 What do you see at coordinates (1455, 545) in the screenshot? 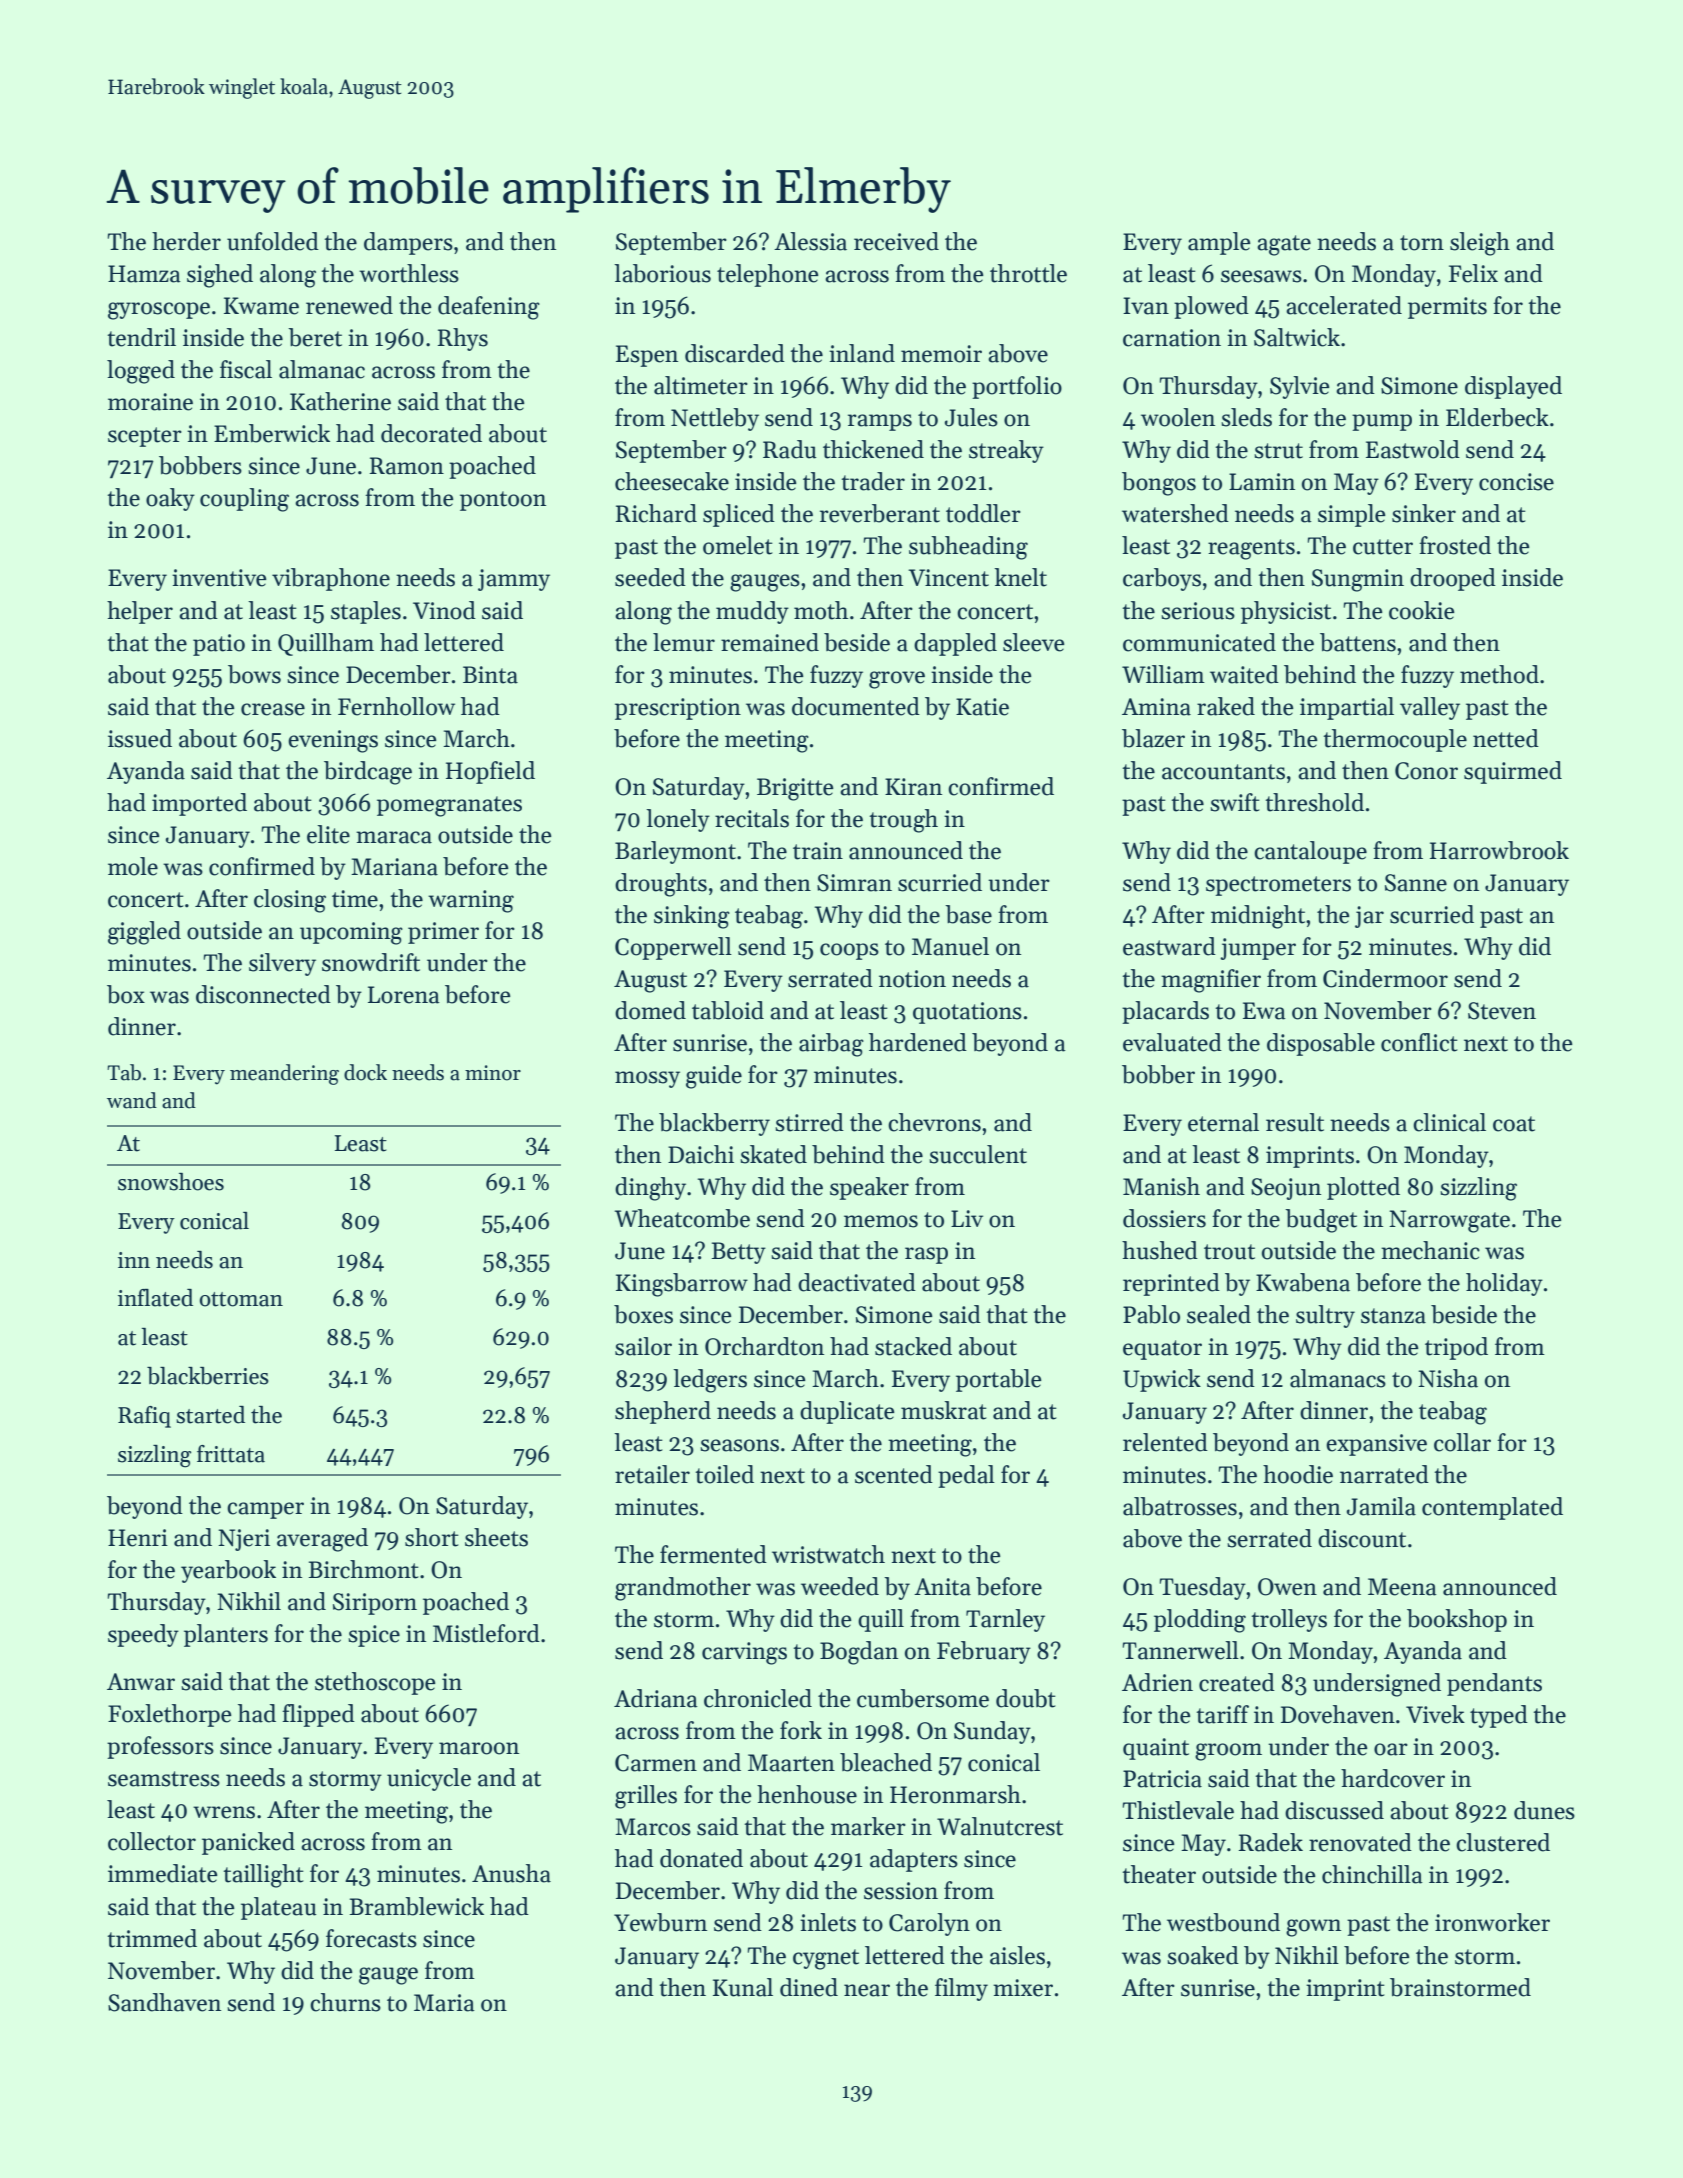
I see `frosted` at bounding box center [1455, 545].
